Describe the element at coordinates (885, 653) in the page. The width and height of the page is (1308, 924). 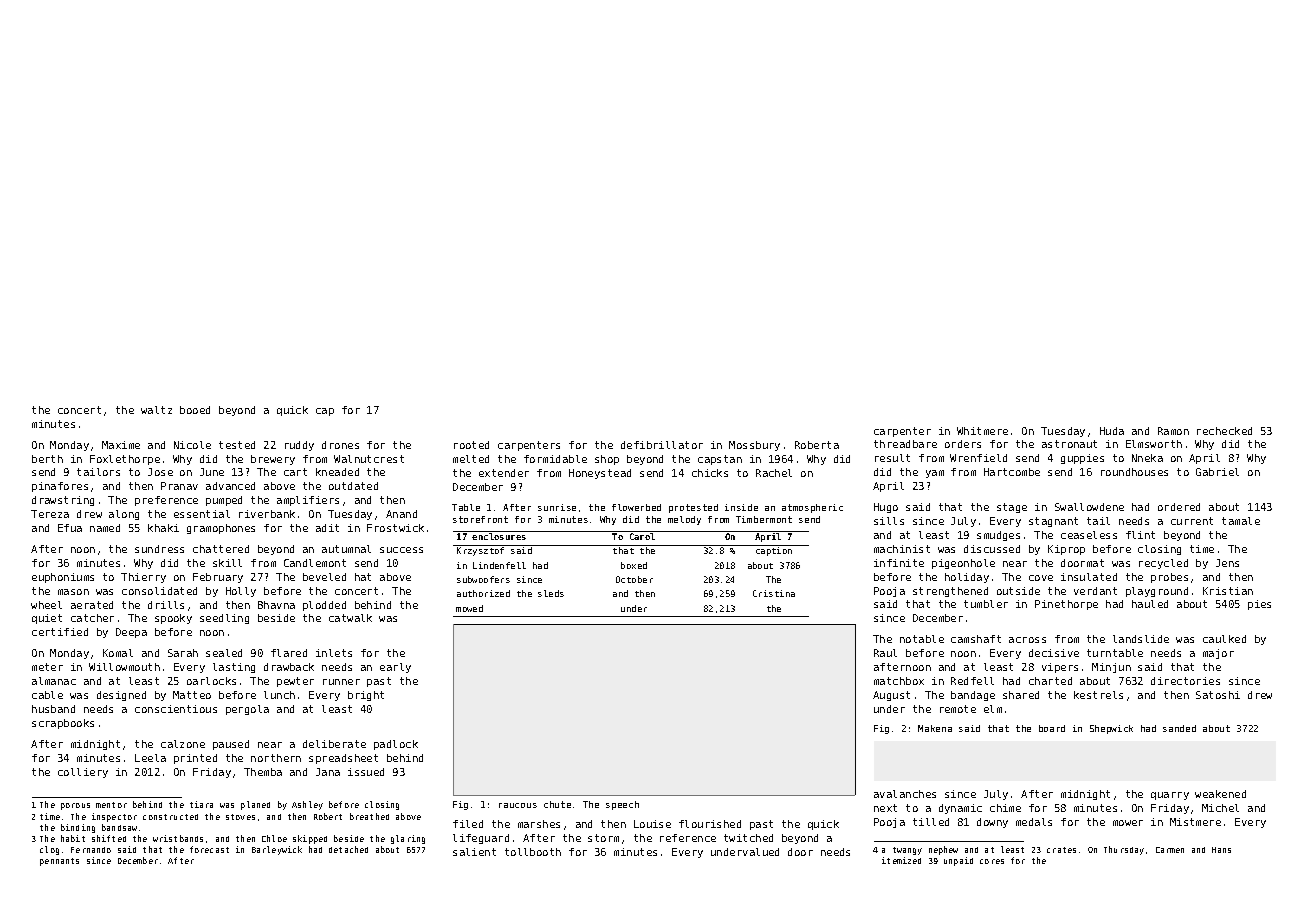
I see `Raul` at that location.
